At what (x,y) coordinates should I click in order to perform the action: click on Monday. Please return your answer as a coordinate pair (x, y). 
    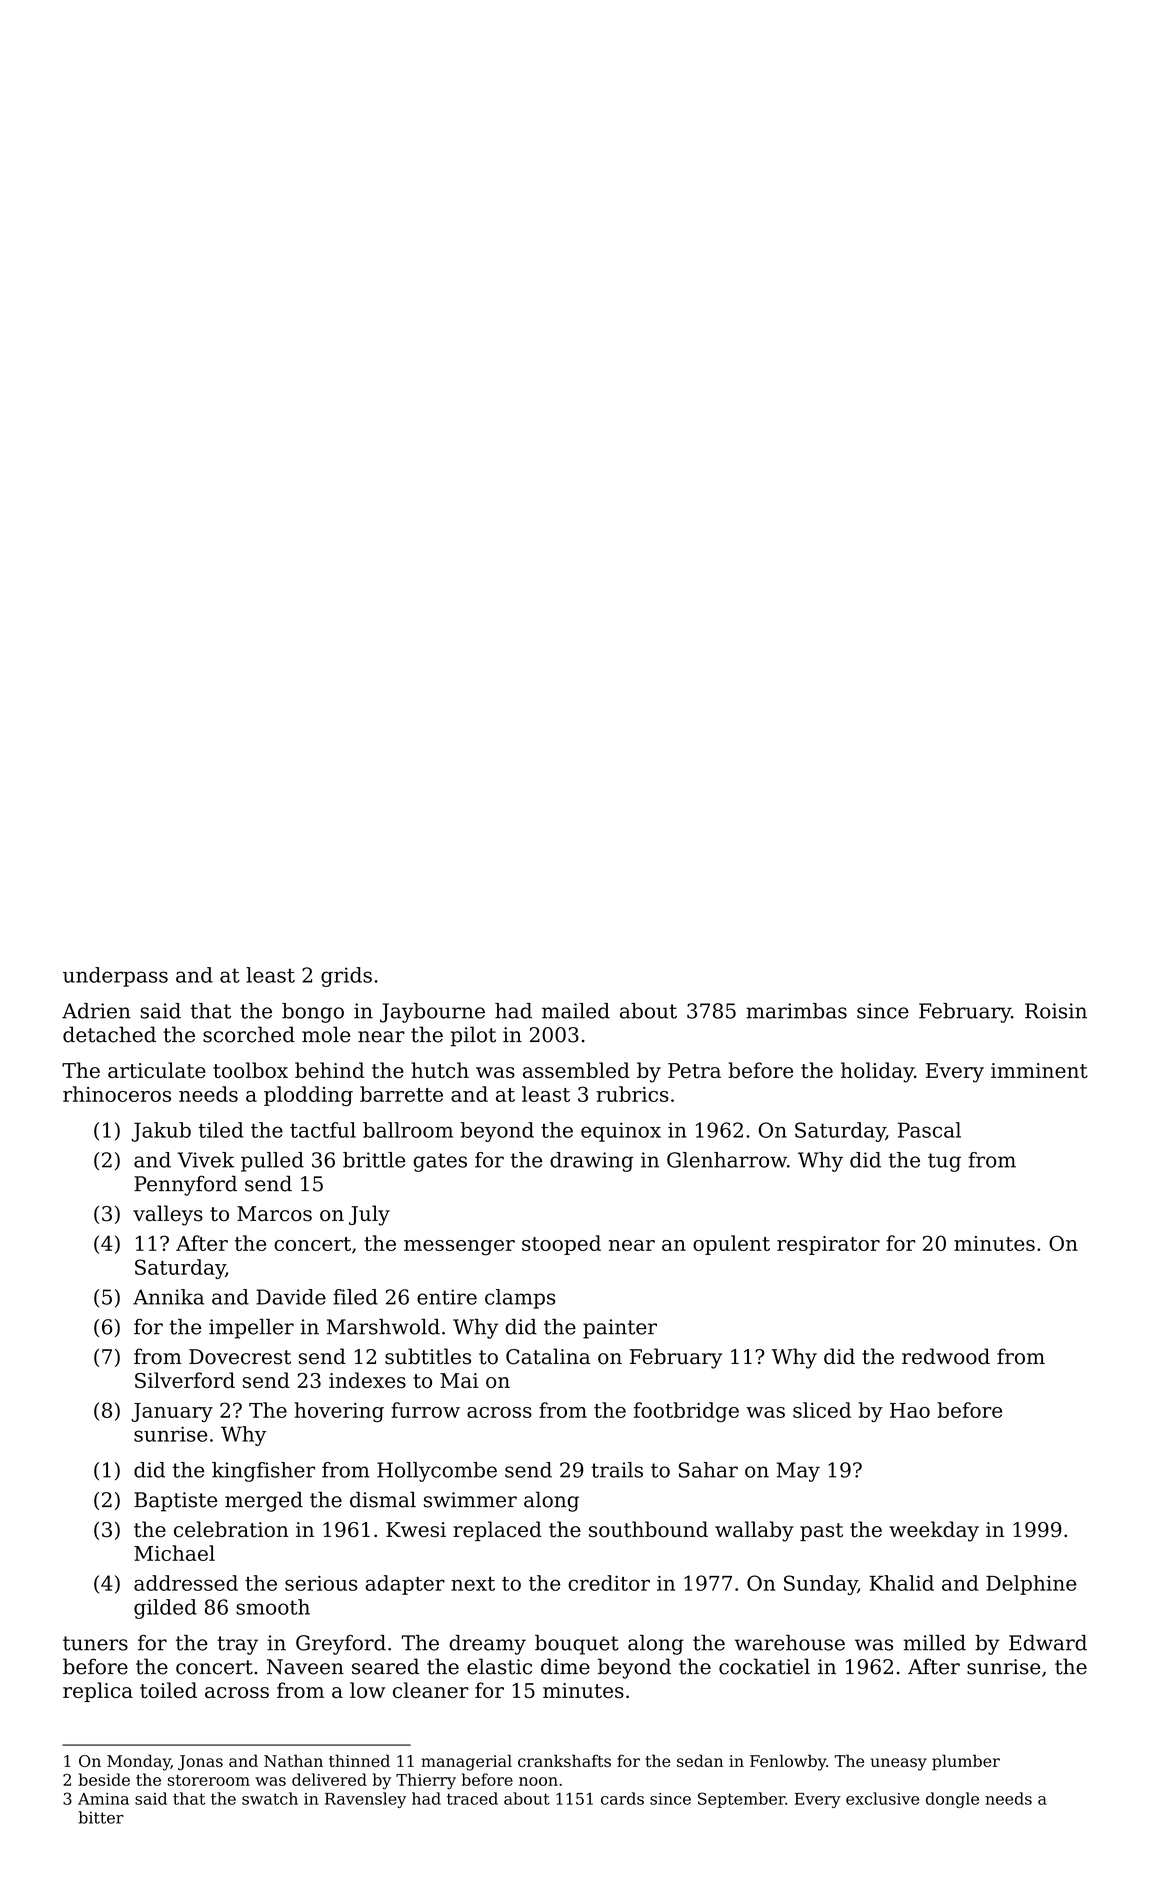
    Looking at the image, I should click on (139, 1762).
